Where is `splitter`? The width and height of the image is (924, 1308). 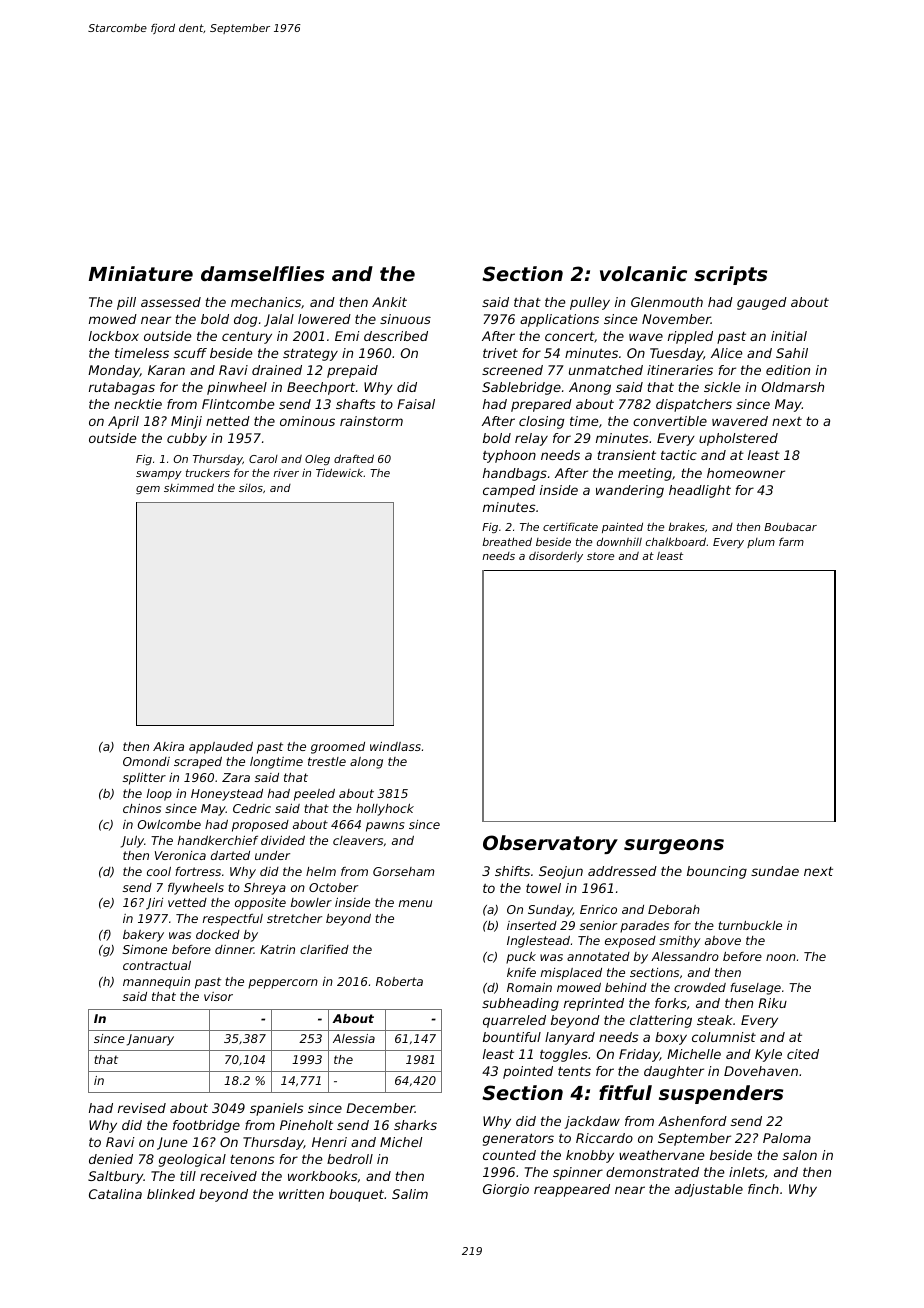 splitter is located at coordinates (144, 779).
